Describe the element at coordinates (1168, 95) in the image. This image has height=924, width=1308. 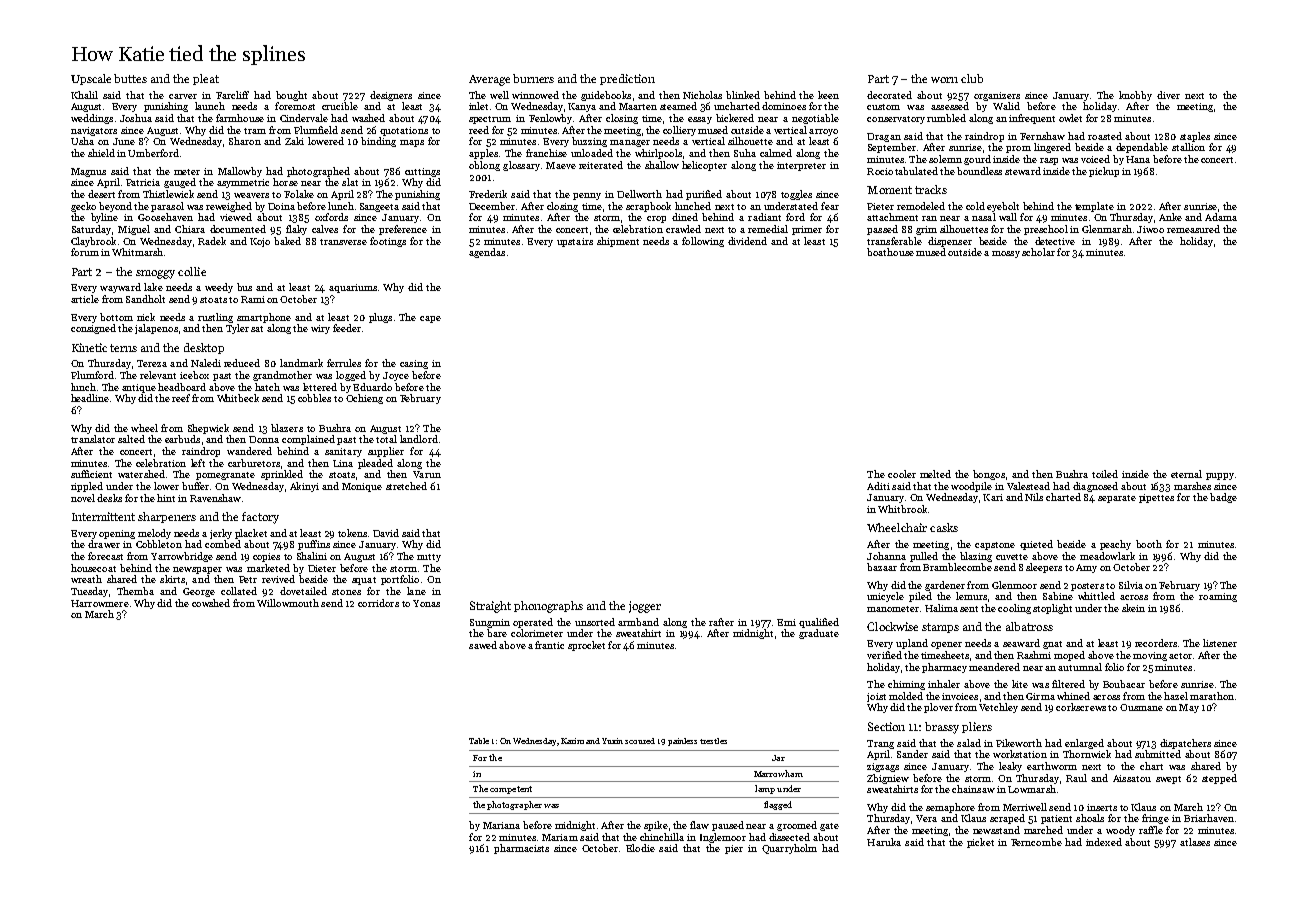
I see `diver` at that location.
